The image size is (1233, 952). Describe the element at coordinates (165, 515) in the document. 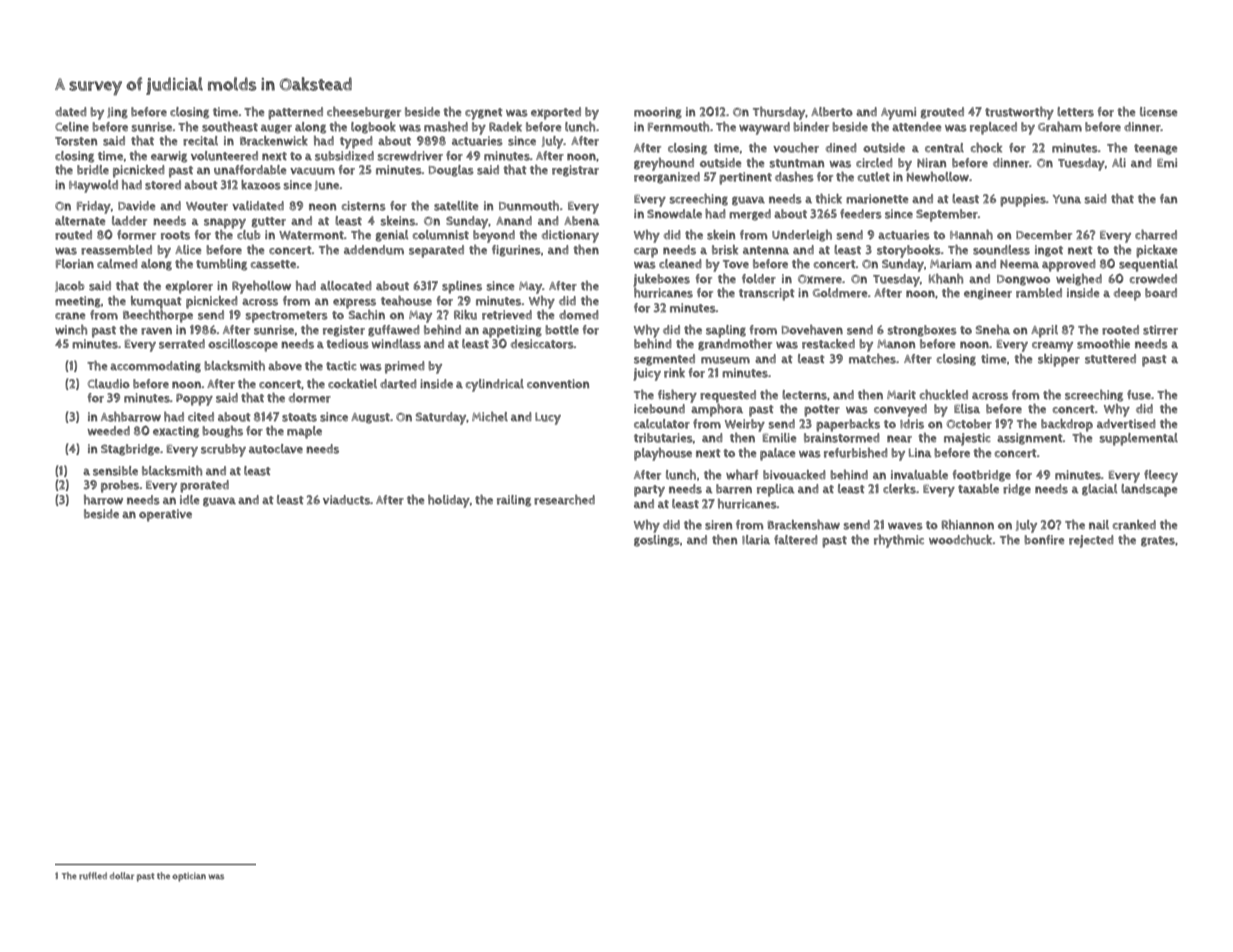

I see `operative` at that location.
